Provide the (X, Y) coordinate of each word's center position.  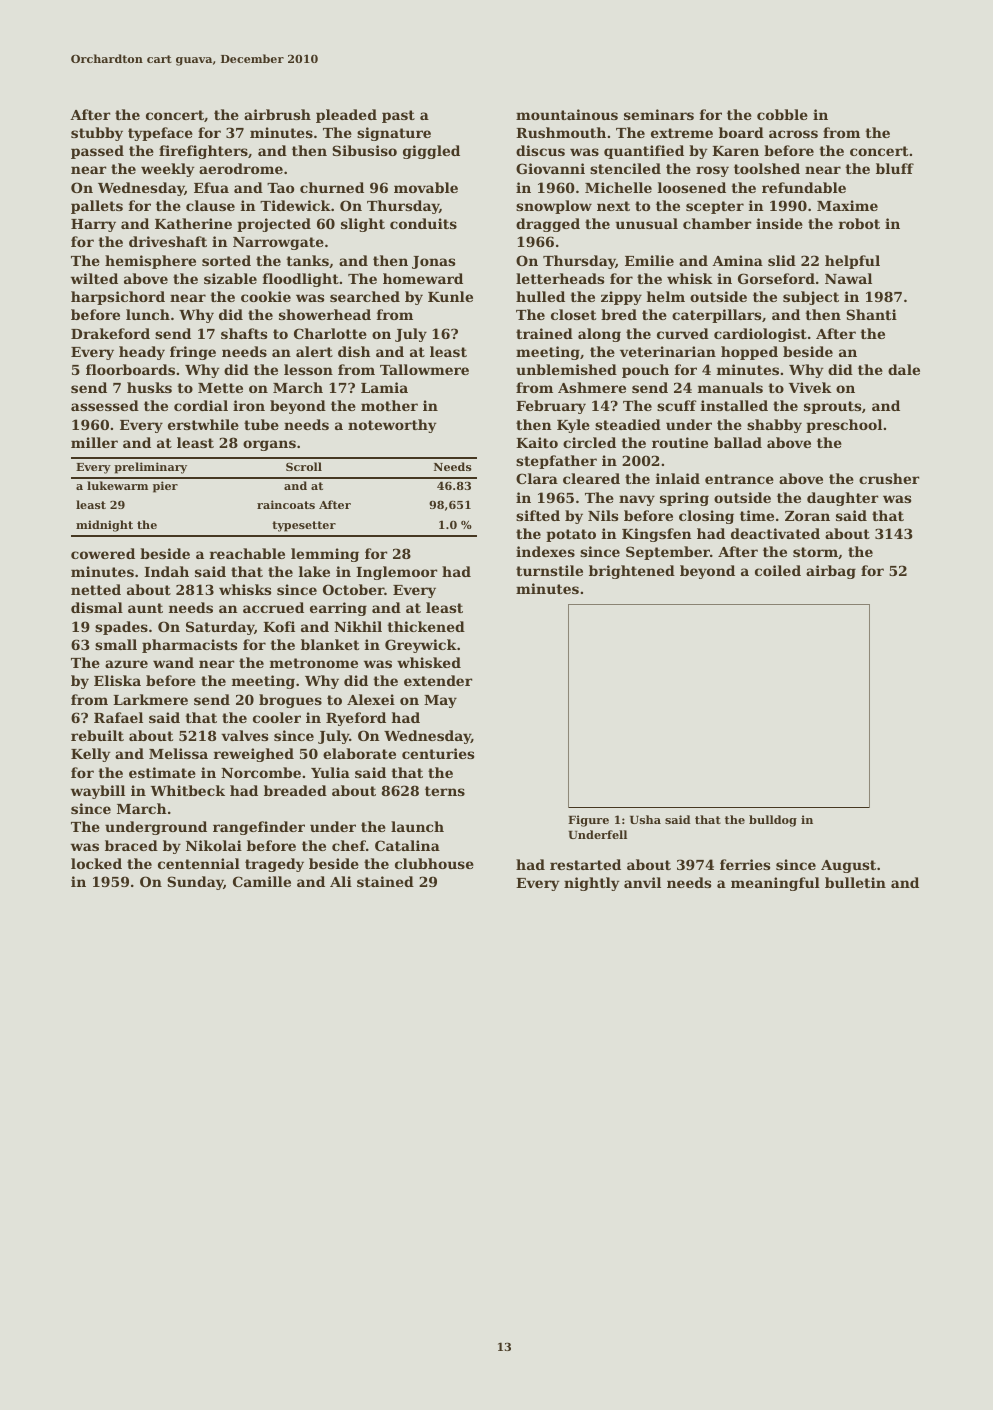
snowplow (554, 207)
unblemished (566, 369)
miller (94, 442)
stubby (97, 134)
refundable (804, 187)
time (757, 515)
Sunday (195, 883)
